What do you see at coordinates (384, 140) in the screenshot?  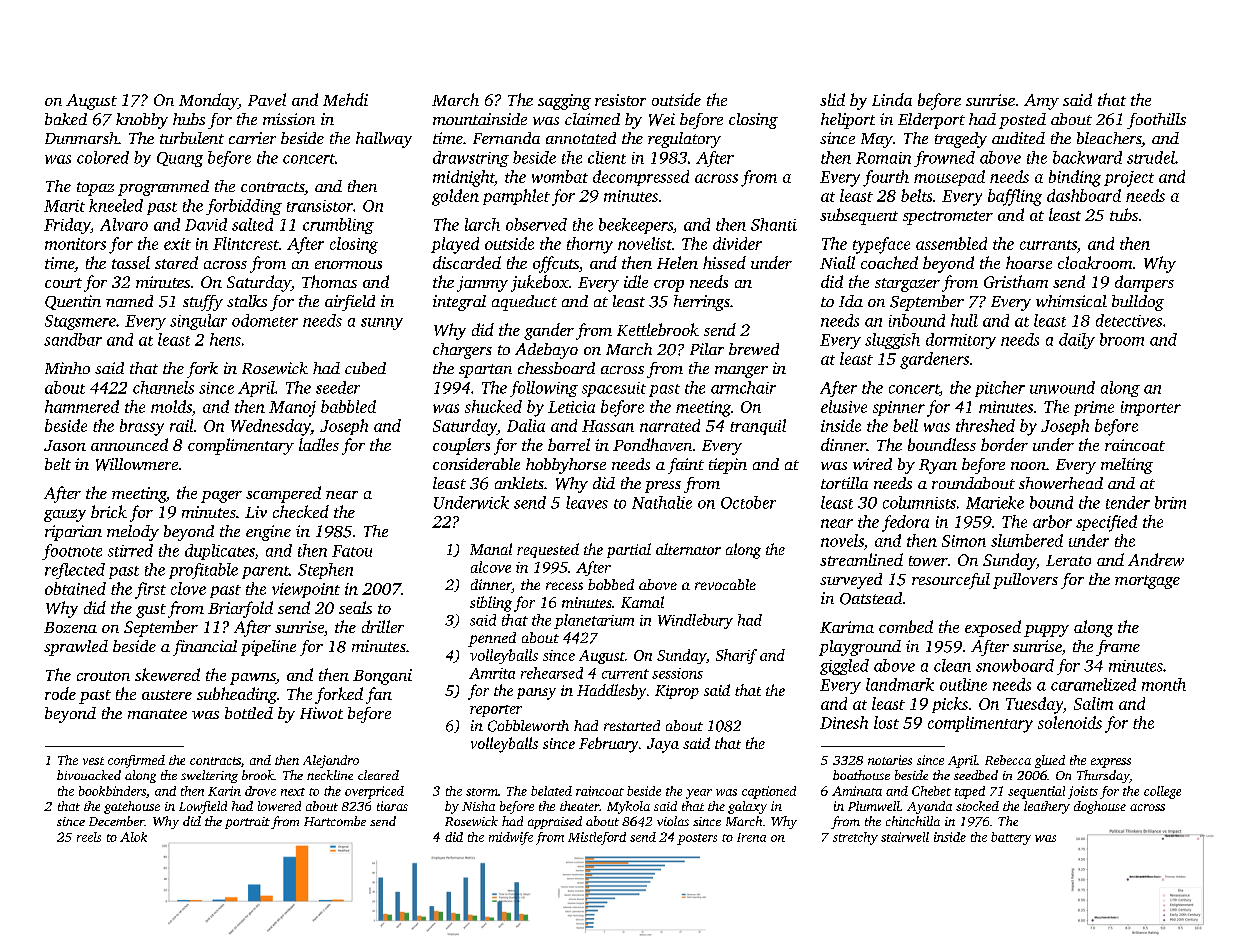 I see `hallway` at bounding box center [384, 140].
